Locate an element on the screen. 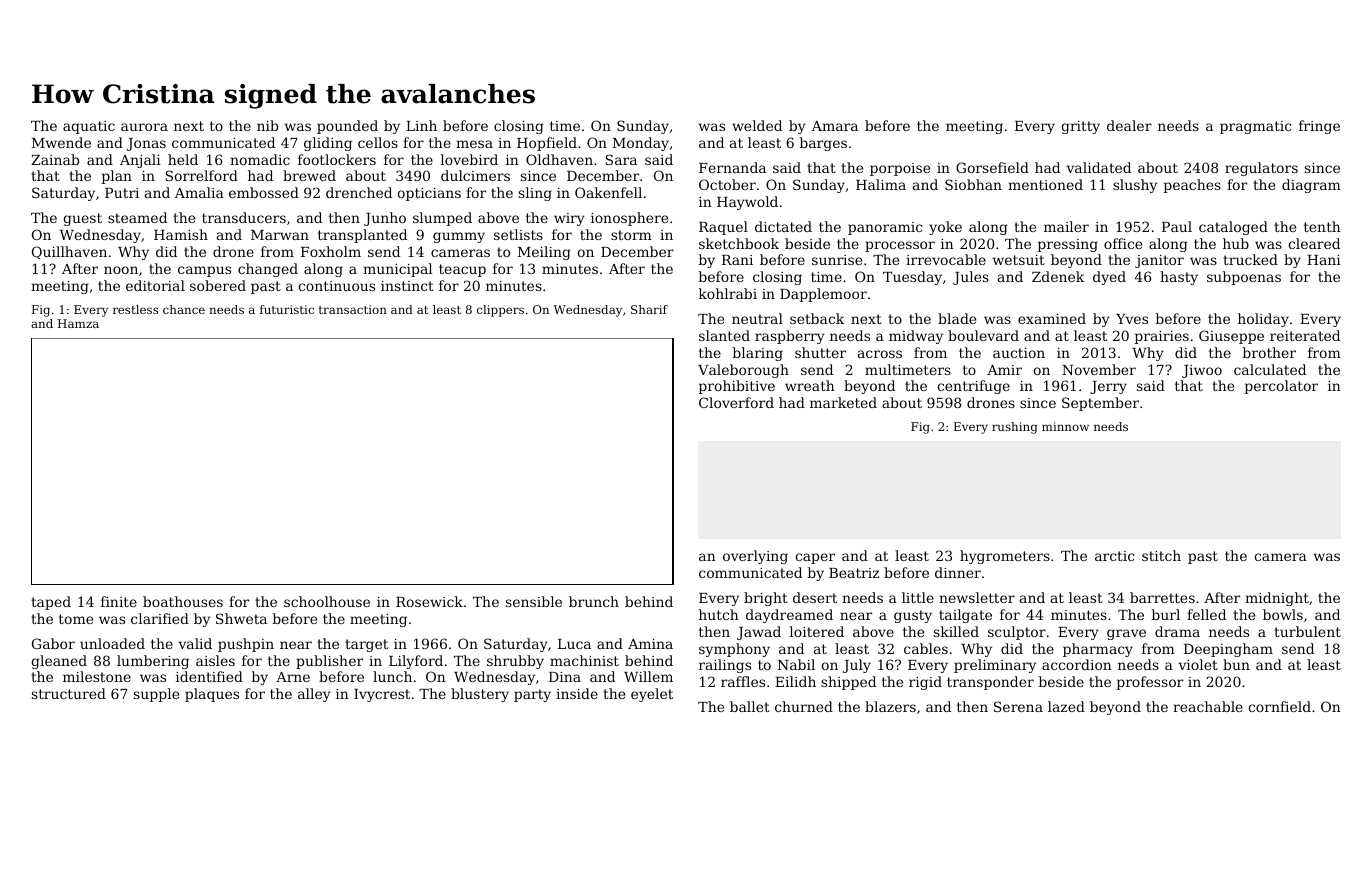  Hamza is located at coordinates (78, 323).
